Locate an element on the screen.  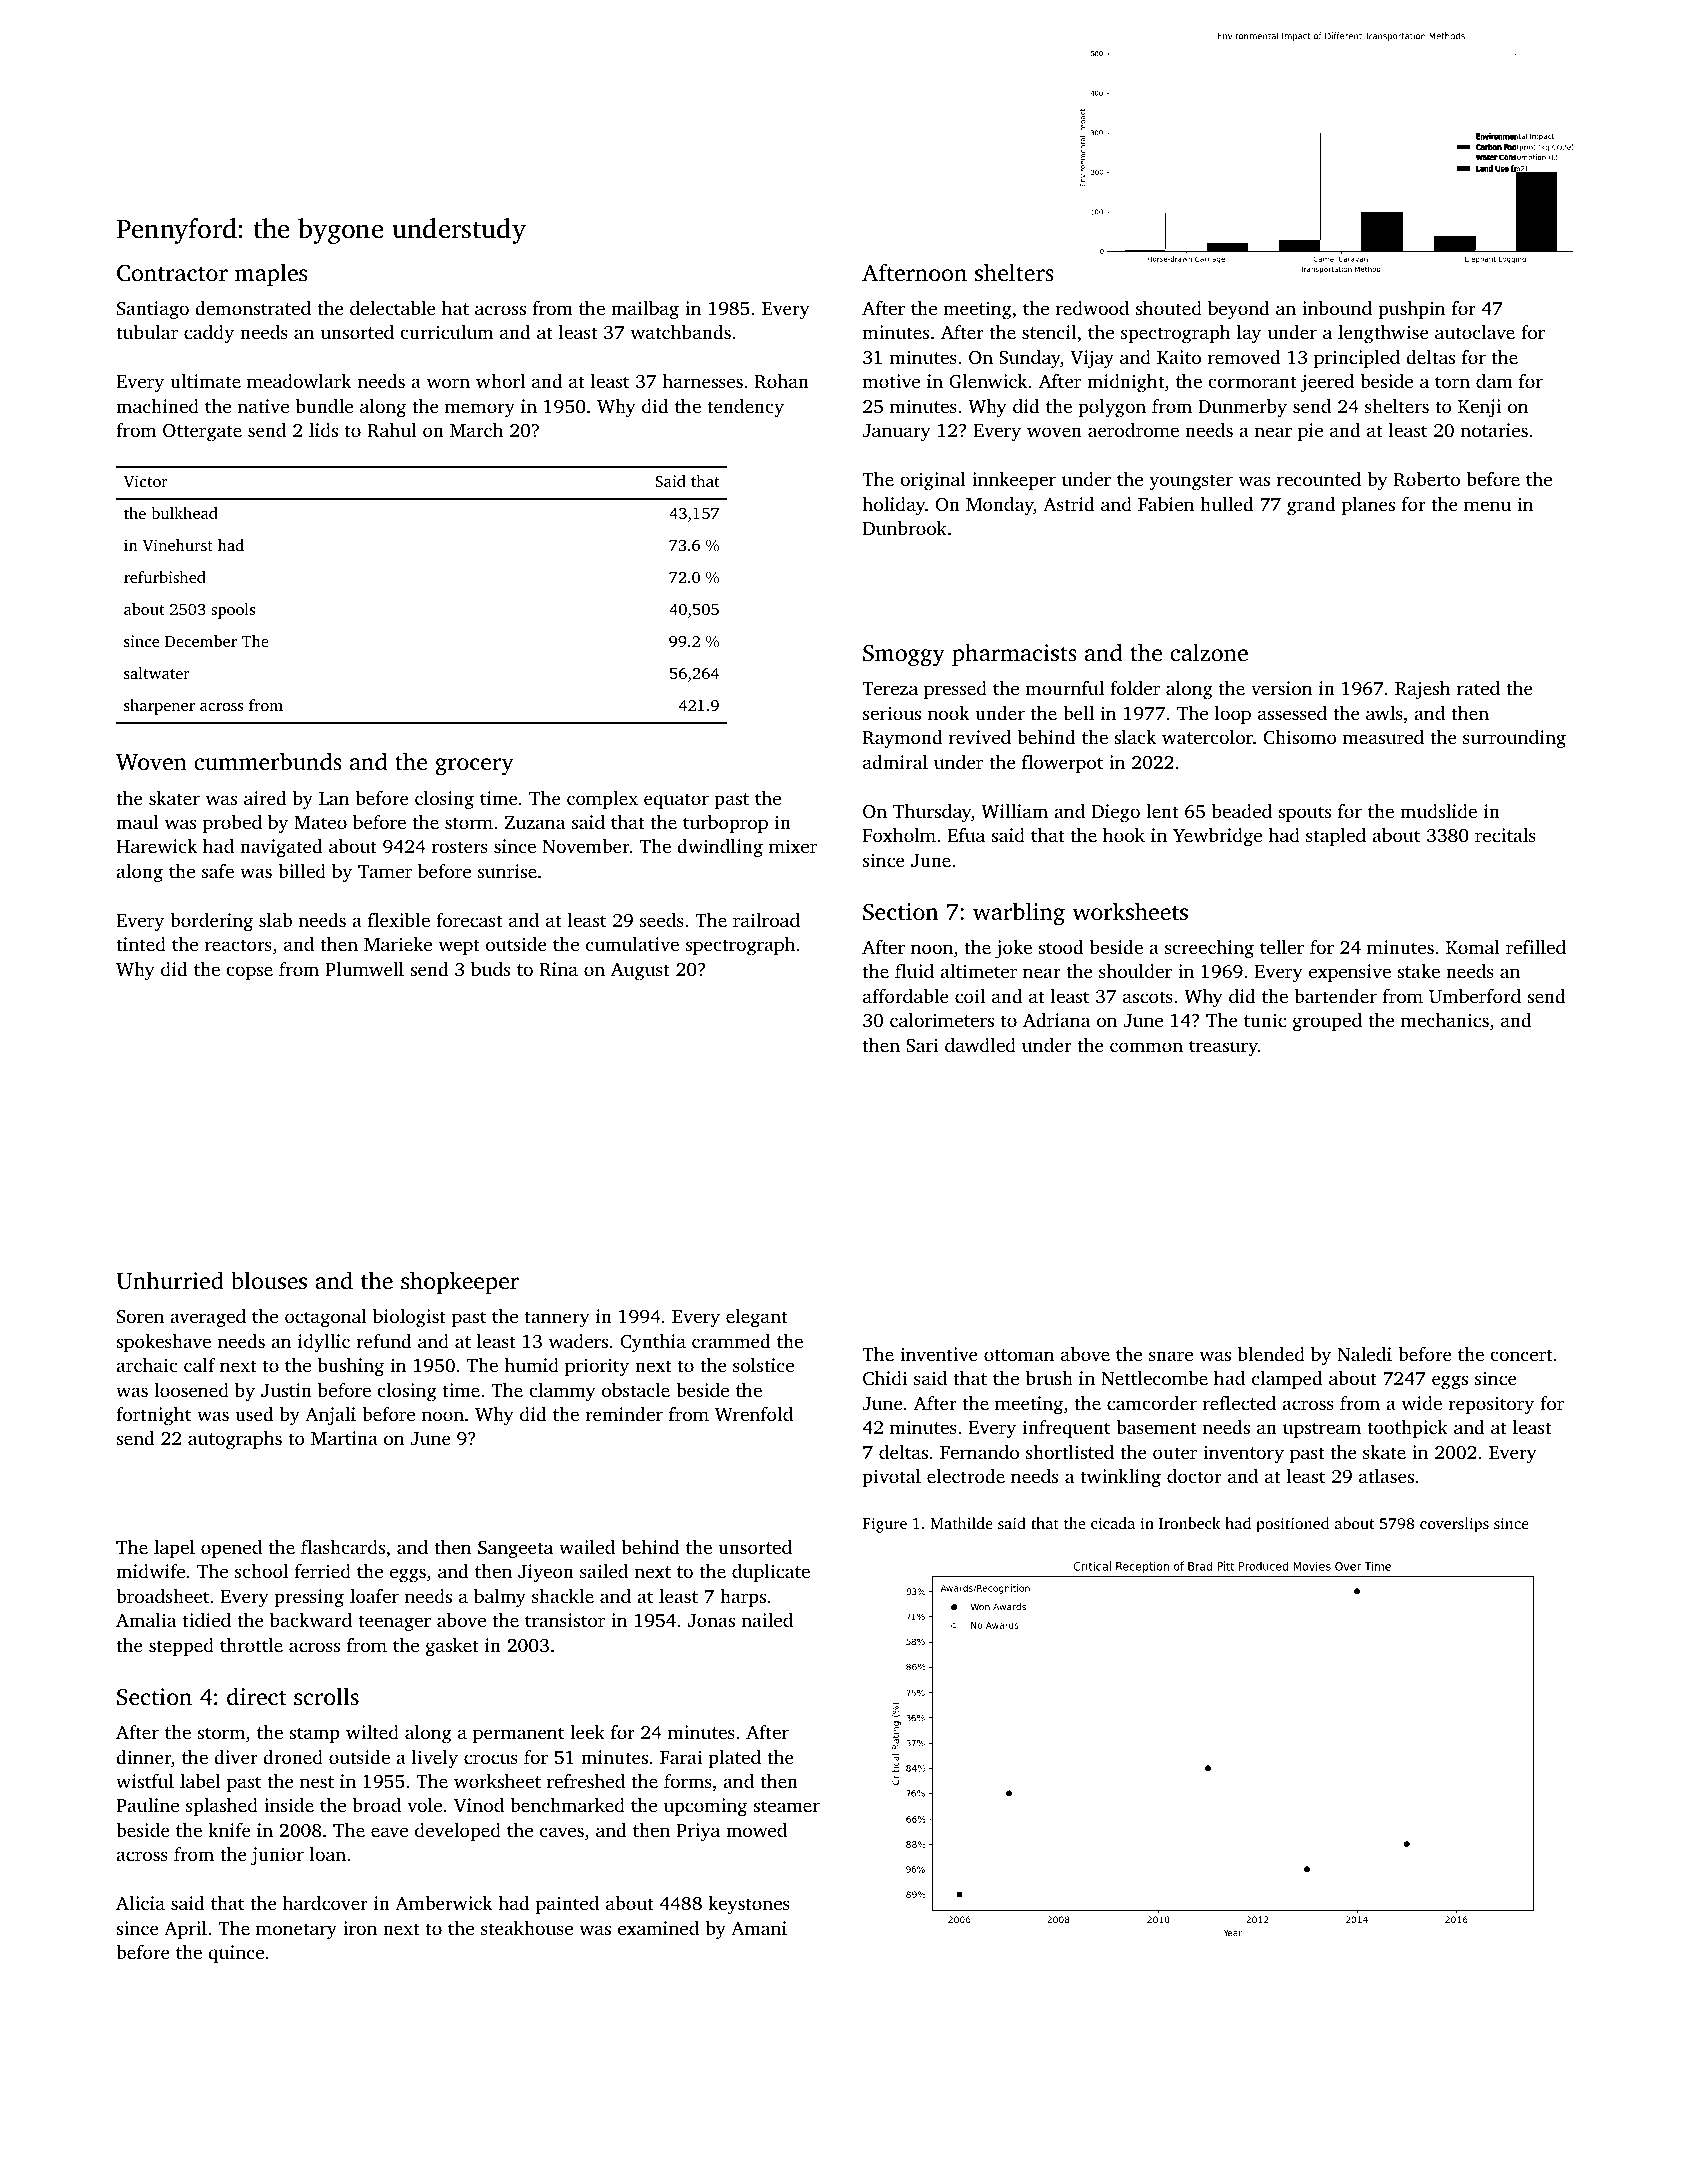
shopkeeper is located at coordinates (460, 1282).
